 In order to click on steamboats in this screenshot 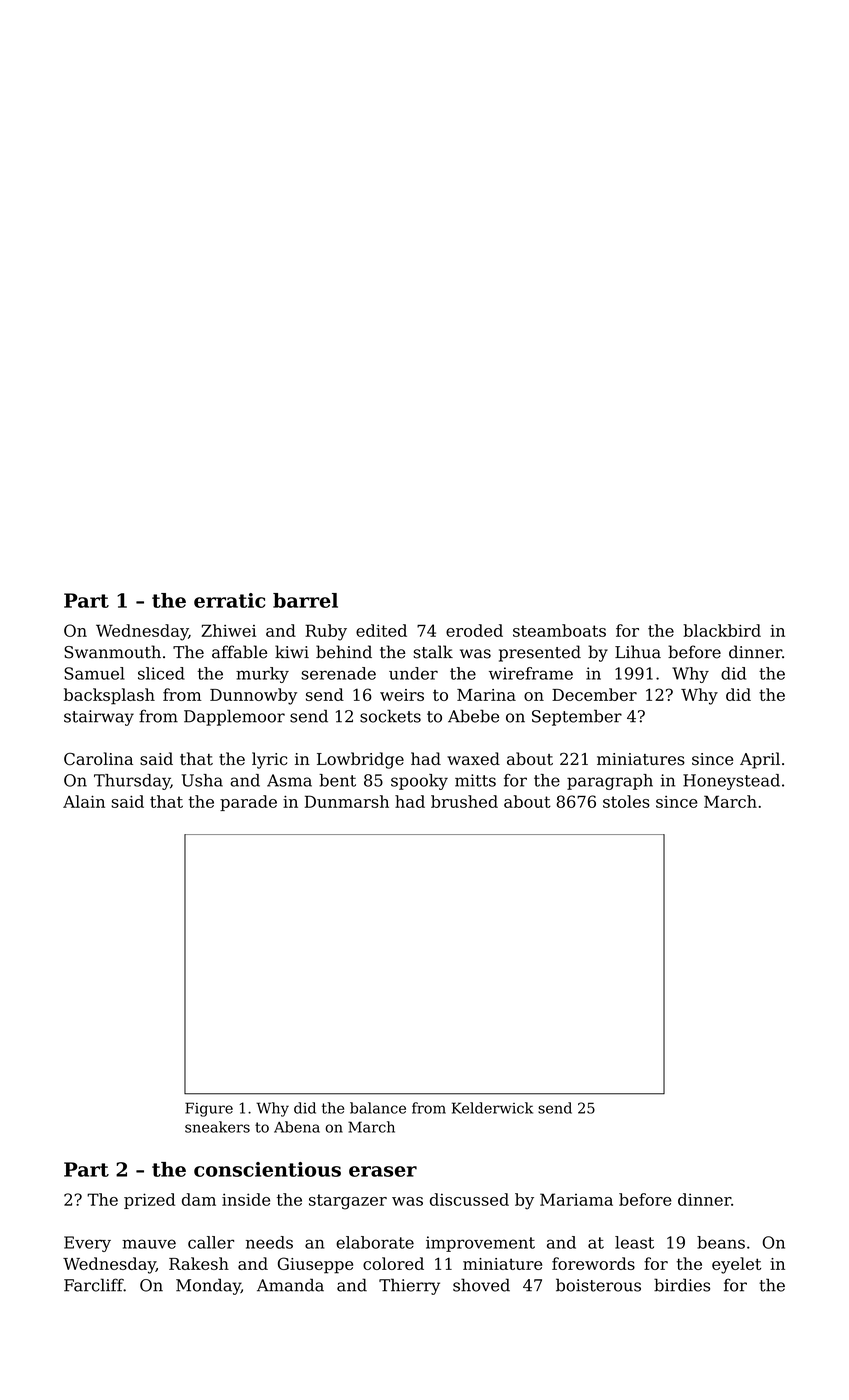, I will do `click(559, 630)`.
